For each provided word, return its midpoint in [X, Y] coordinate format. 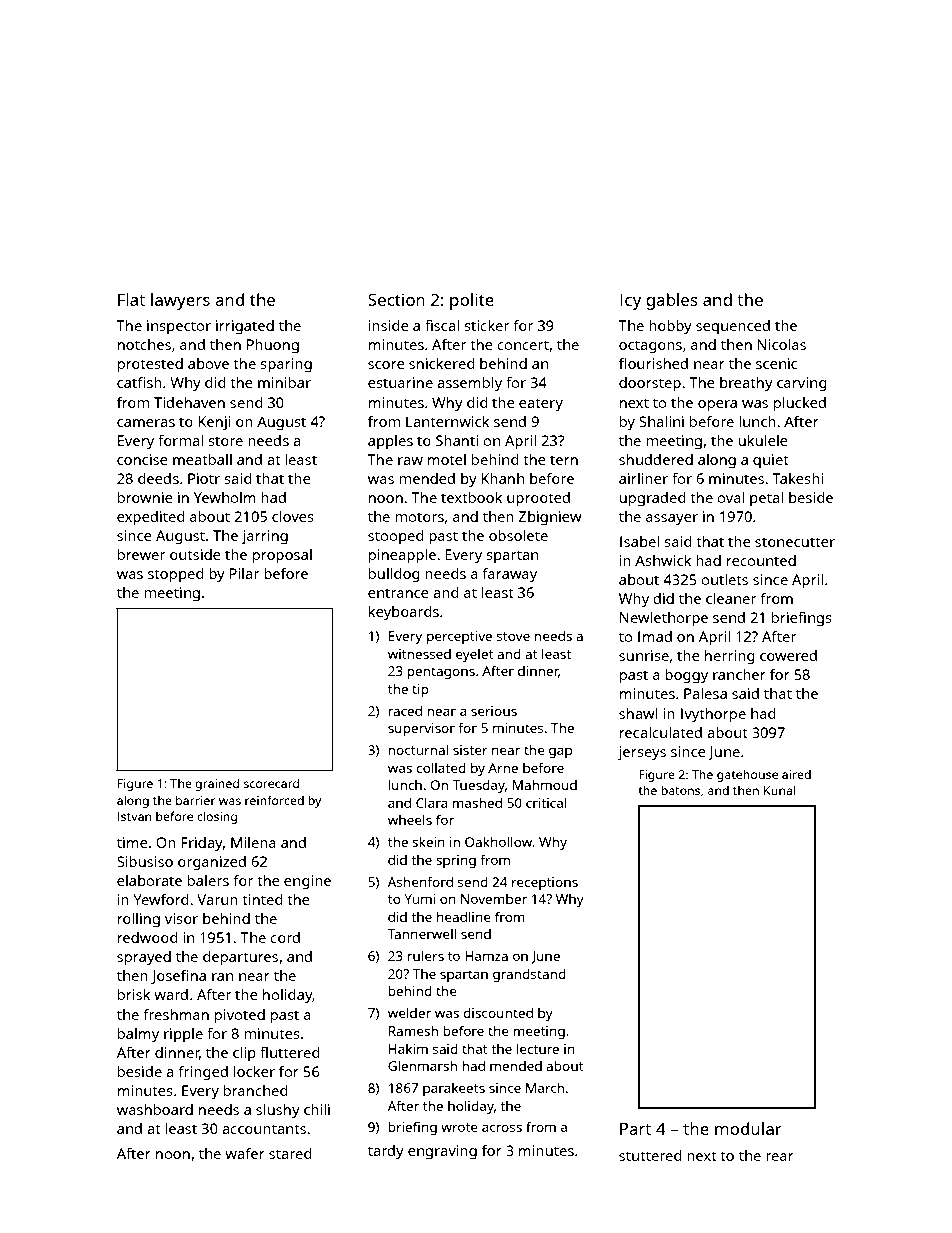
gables [672, 301]
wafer [245, 1153]
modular [748, 1128]
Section [396, 299]
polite [472, 301]
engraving [442, 1152]
